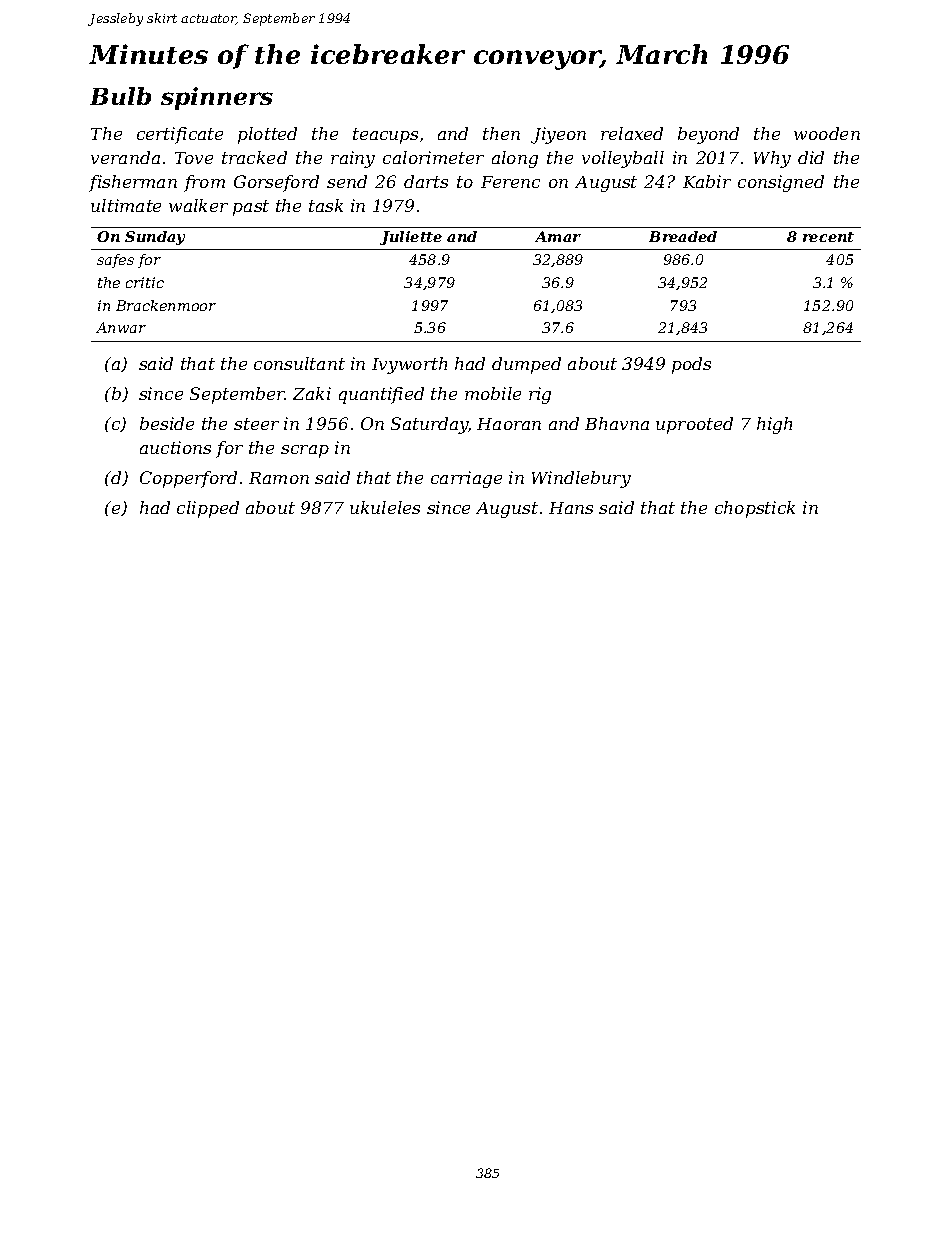  What do you see at coordinates (691, 365) in the screenshot?
I see `pods` at bounding box center [691, 365].
